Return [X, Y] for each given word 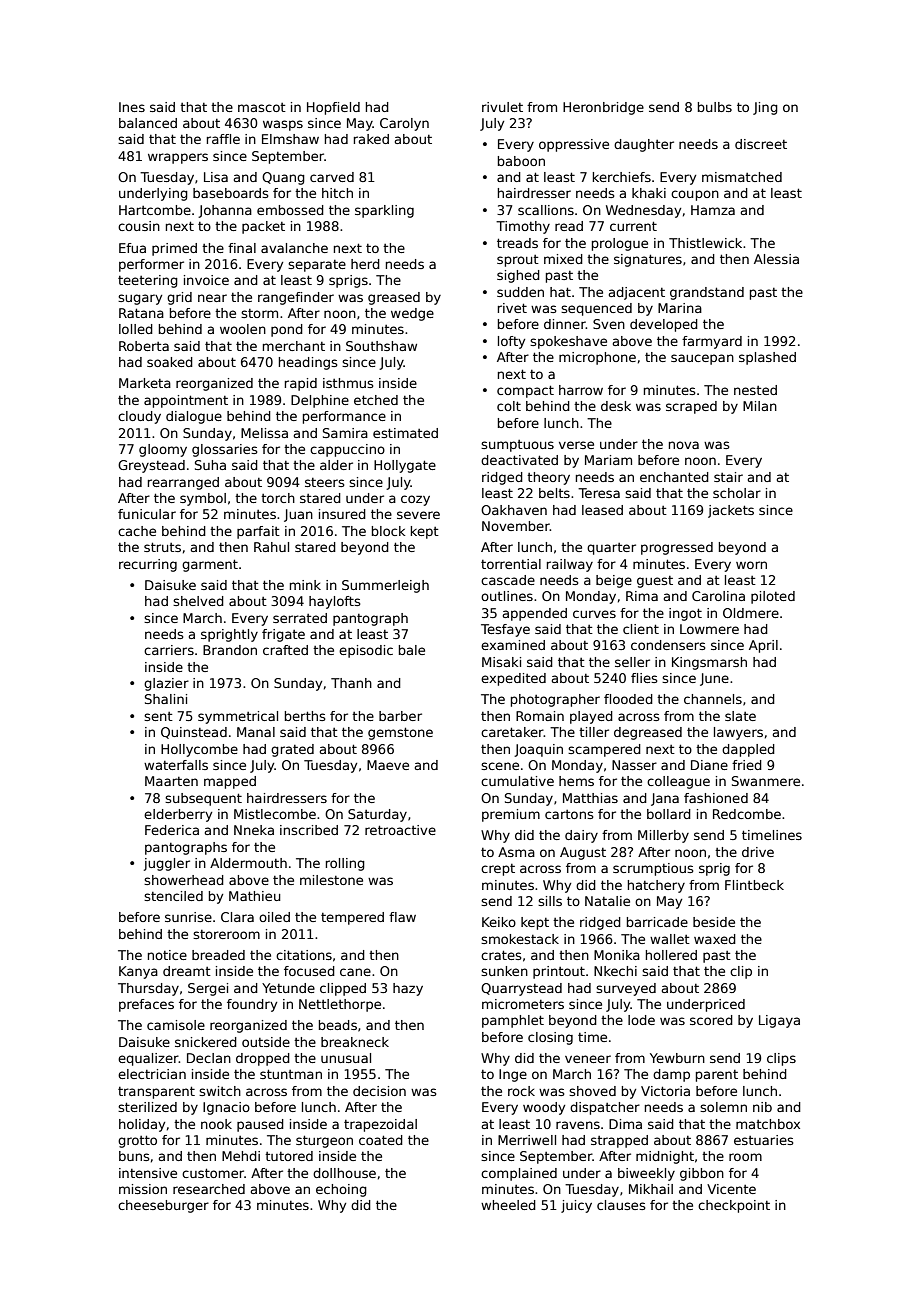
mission [143, 1189]
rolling [345, 864]
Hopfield [333, 108]
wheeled [508, 1205]
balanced [148, 123]
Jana [665, 799]
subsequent [203, 799]
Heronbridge [603, 108]
